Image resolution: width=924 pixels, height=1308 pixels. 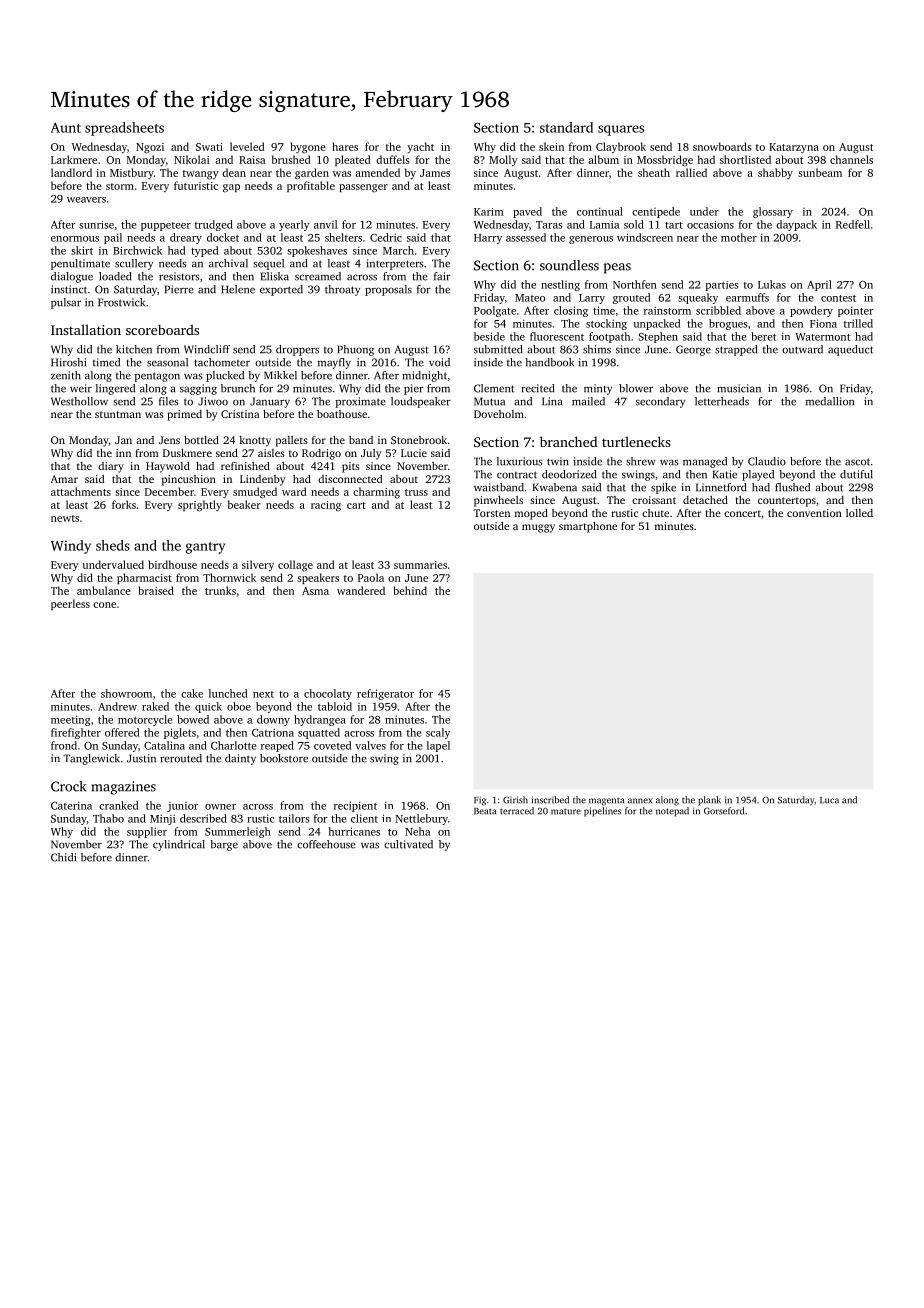 I want to click on Chidi, so click(x=63, y=857).
